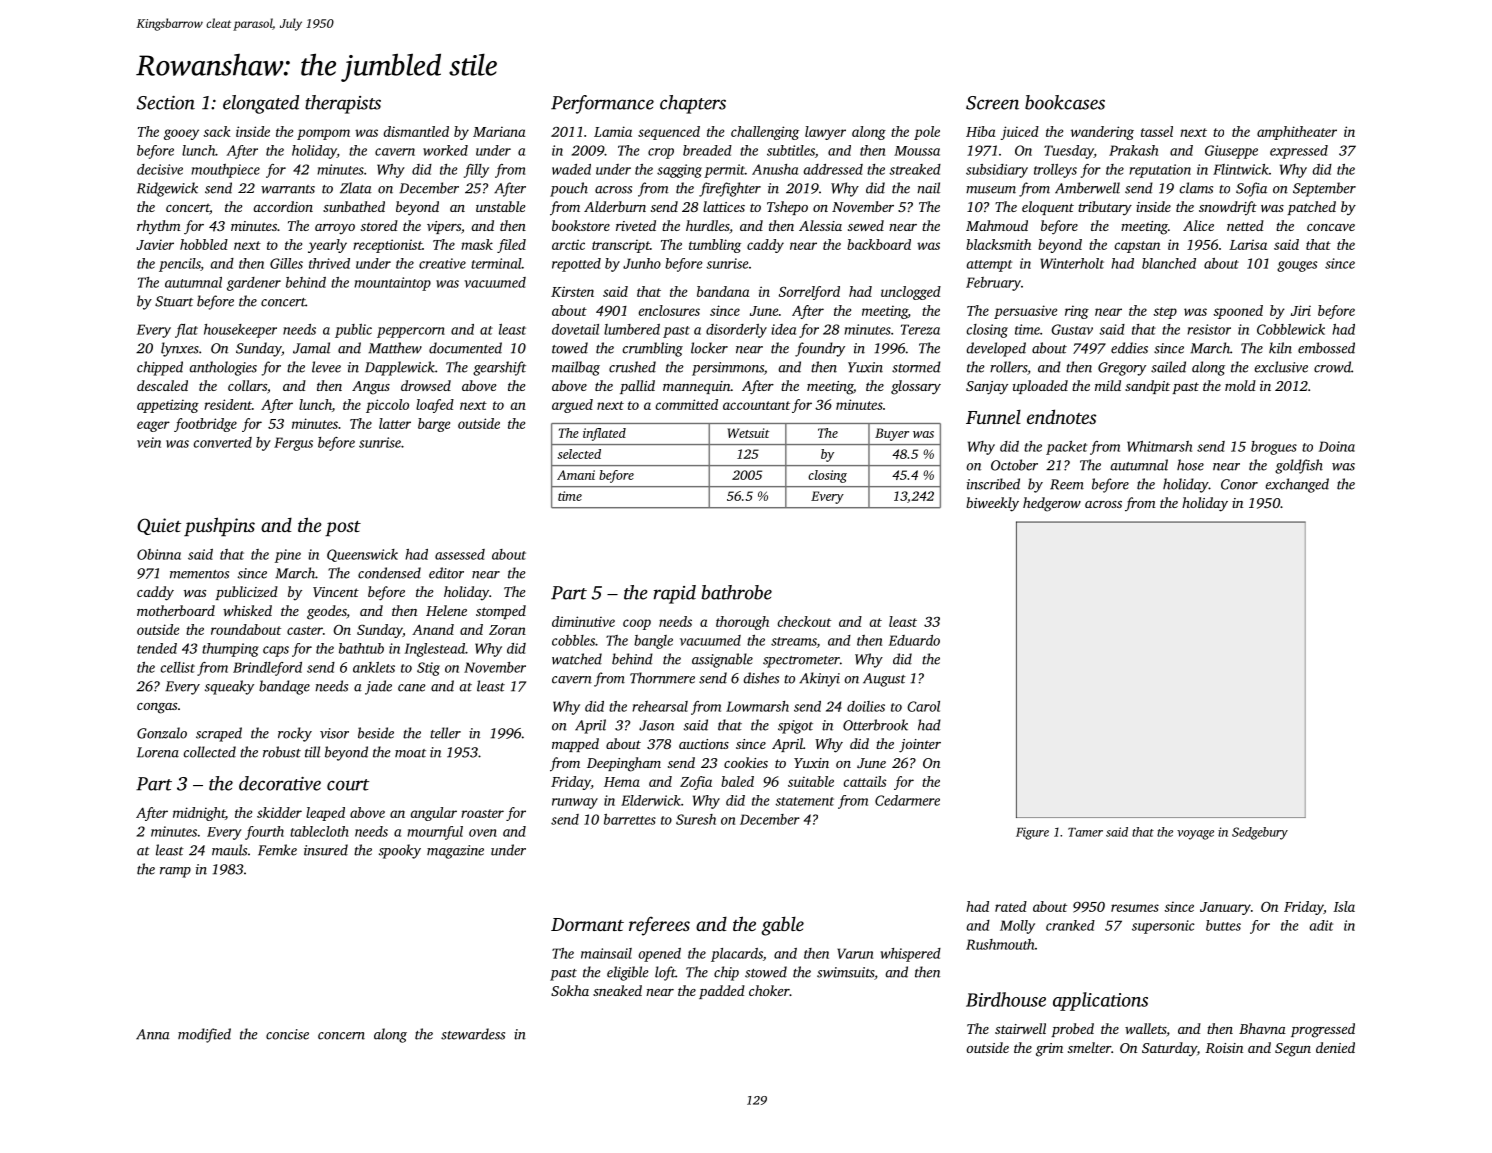  What do you see at coordinates (1293, 1050) in the image?
I see `Segun` at bounding box center [1293, 1050].
